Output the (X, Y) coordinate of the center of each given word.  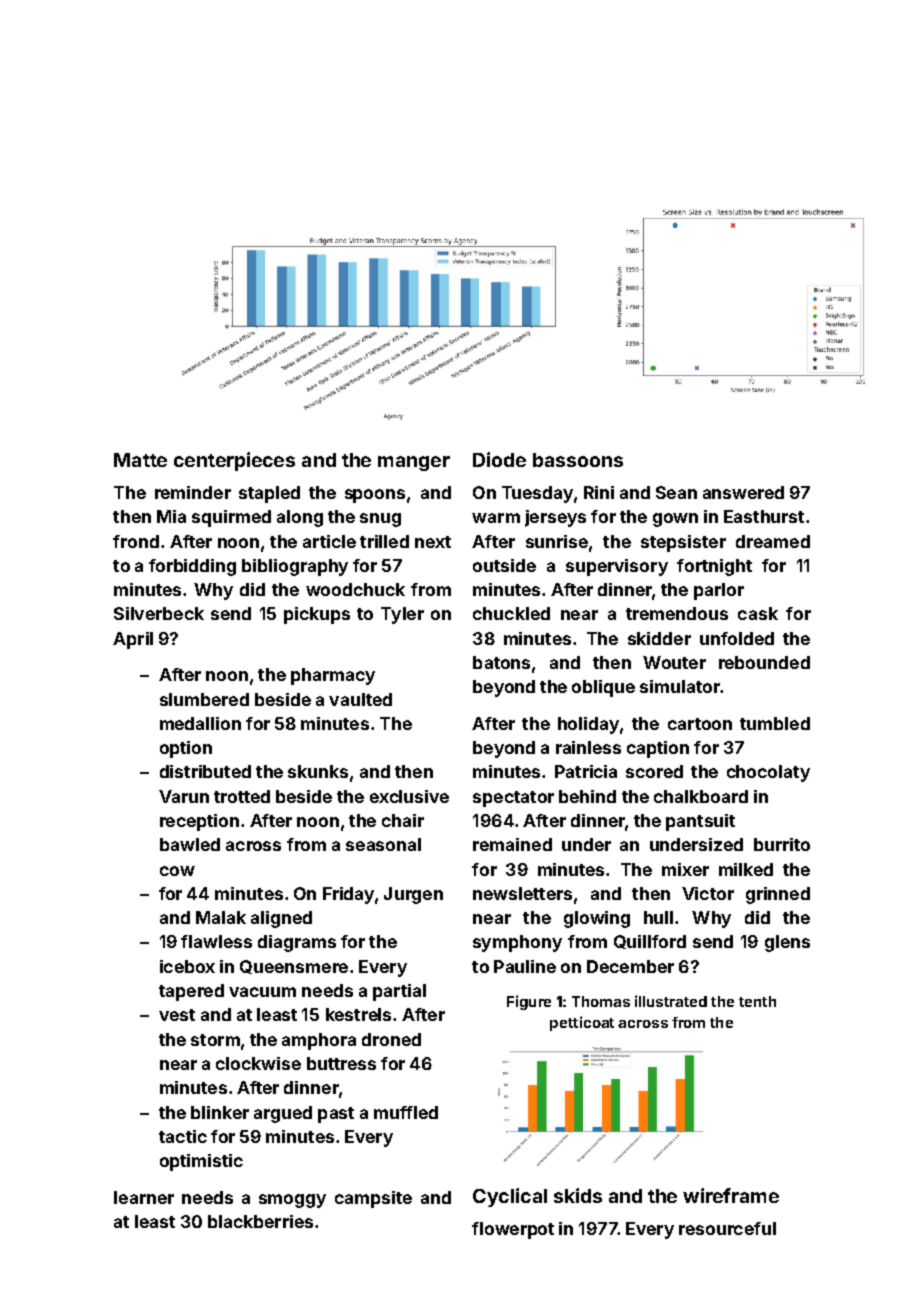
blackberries (260, 1221)
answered (743, 492)
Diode (499, 459)
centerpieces (234, 461)
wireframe (731, 1195)
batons (501, 662)
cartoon (700, 724)
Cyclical (510, 1197)
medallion (200, 723)
